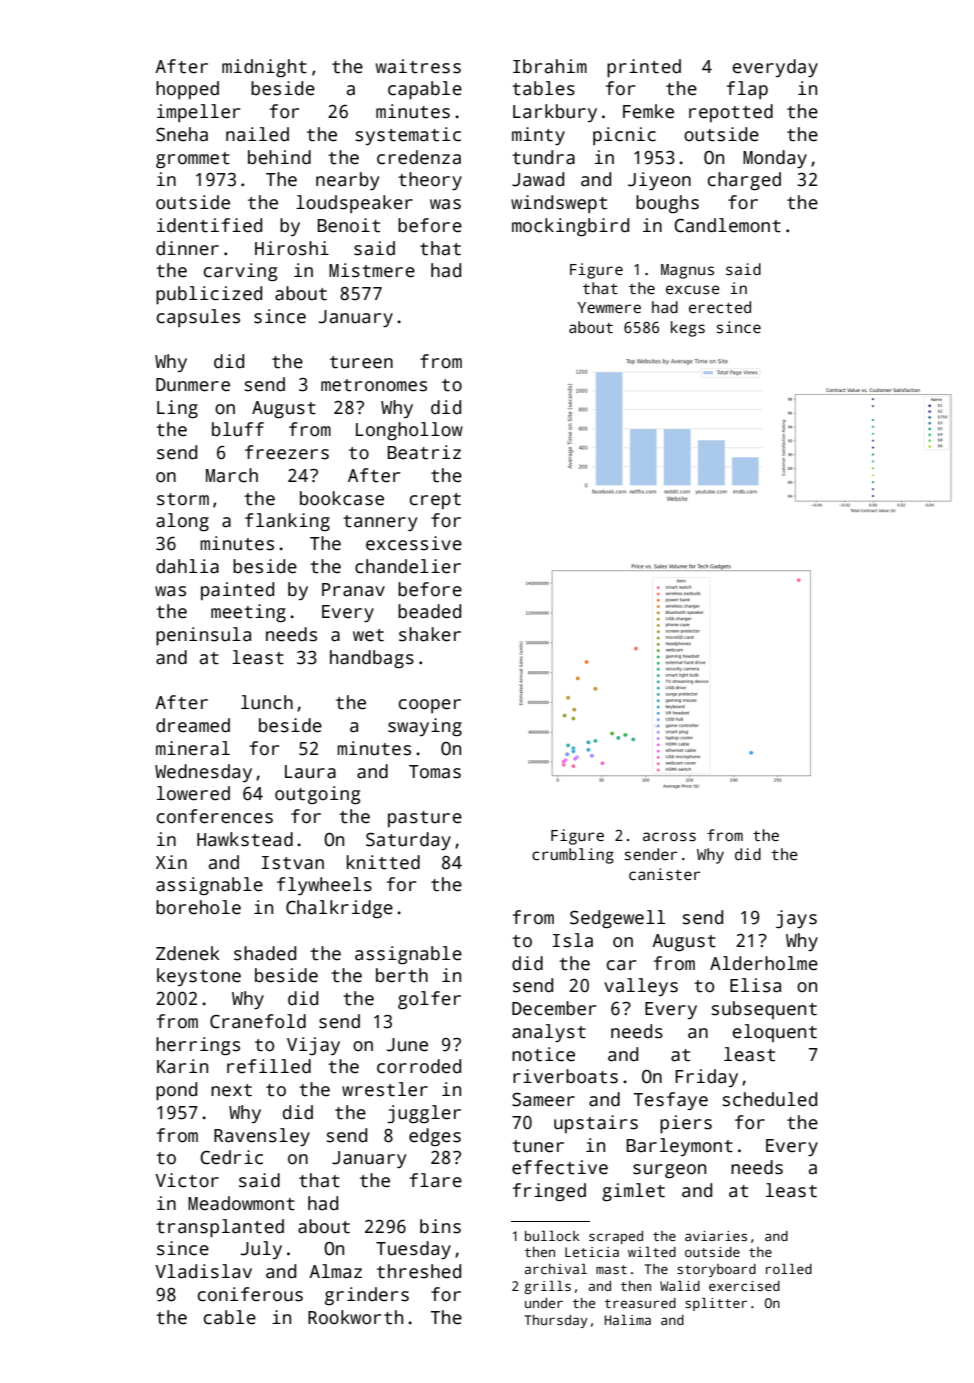 Image resolution: width=974 pixels, height=1383 pixels. What do you see at coordinates (669, 836) in the document?
I see `across` at bounding box center [669, 836].
